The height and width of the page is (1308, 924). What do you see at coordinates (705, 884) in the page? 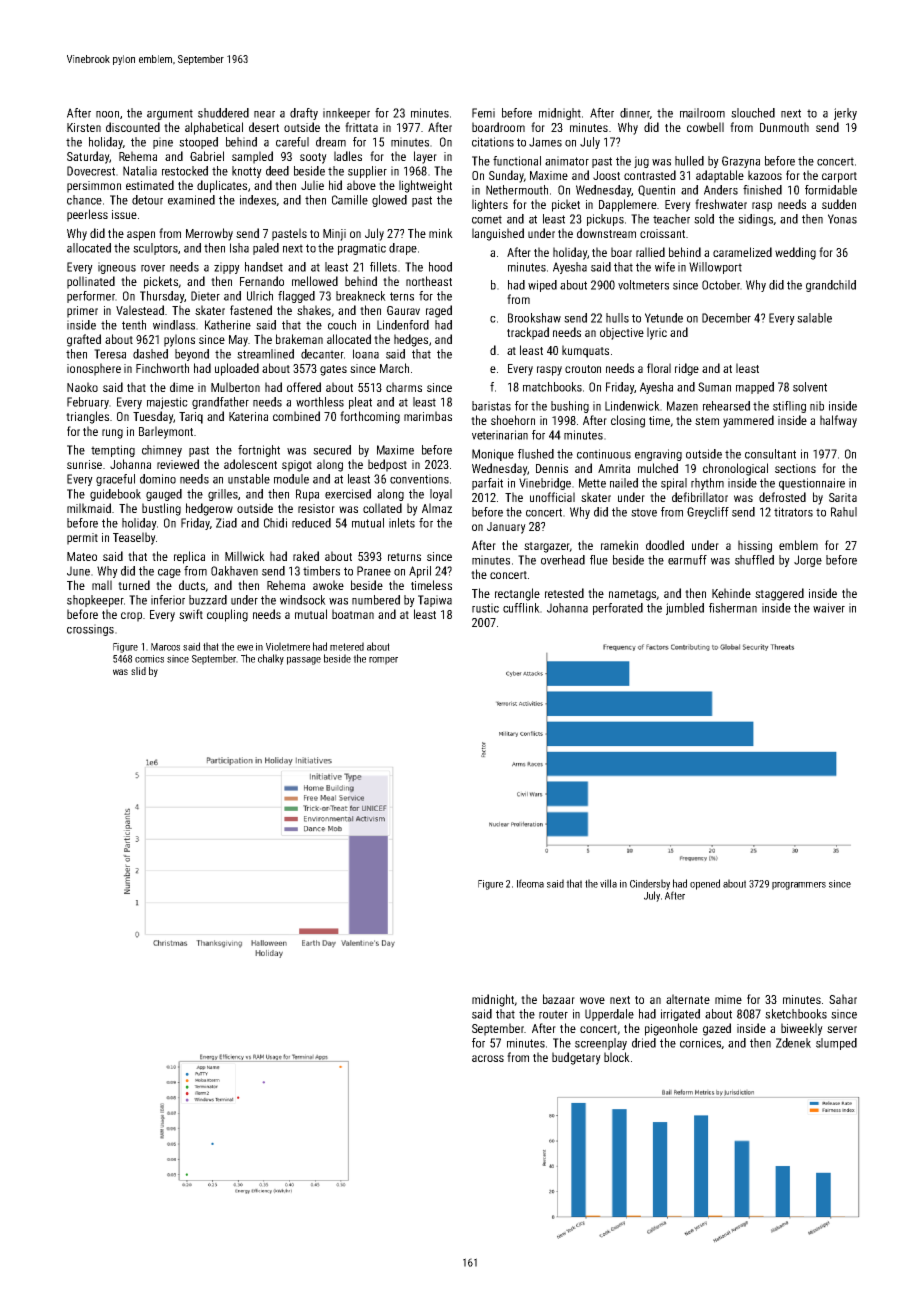
I see `opened` at bounding box center [705, 884].
